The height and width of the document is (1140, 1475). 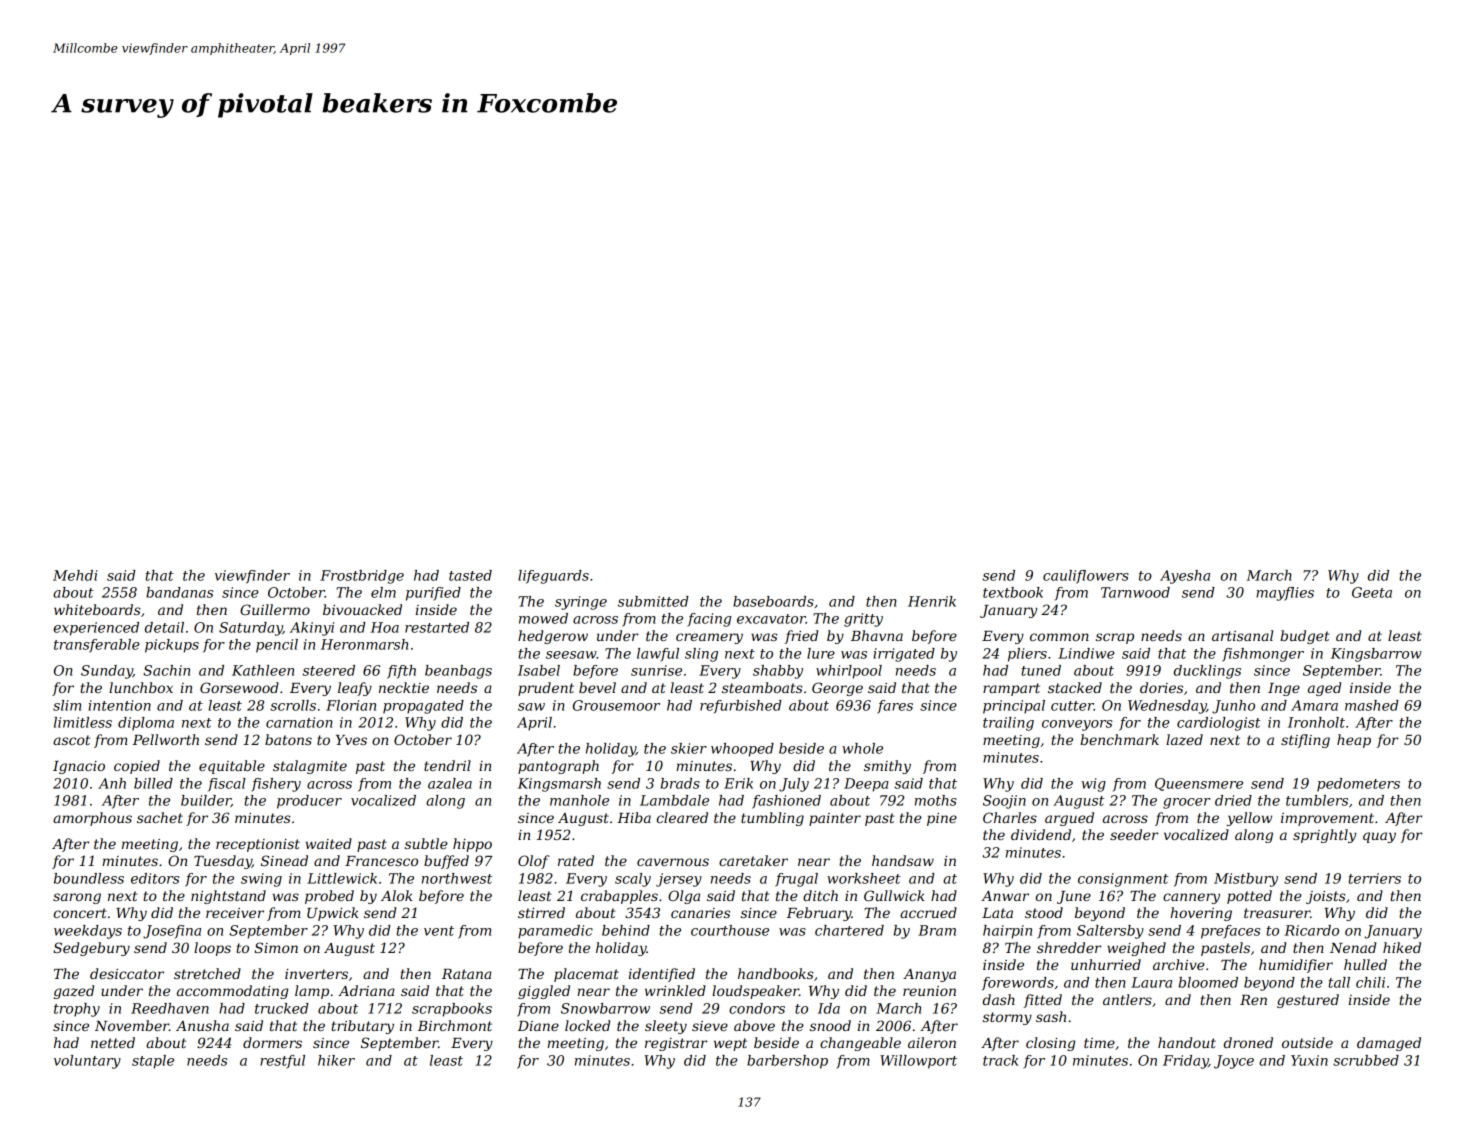 What do you see at coordinates (351, 705) in the document?
I see `Florian` at bounding box center [351, 705].
